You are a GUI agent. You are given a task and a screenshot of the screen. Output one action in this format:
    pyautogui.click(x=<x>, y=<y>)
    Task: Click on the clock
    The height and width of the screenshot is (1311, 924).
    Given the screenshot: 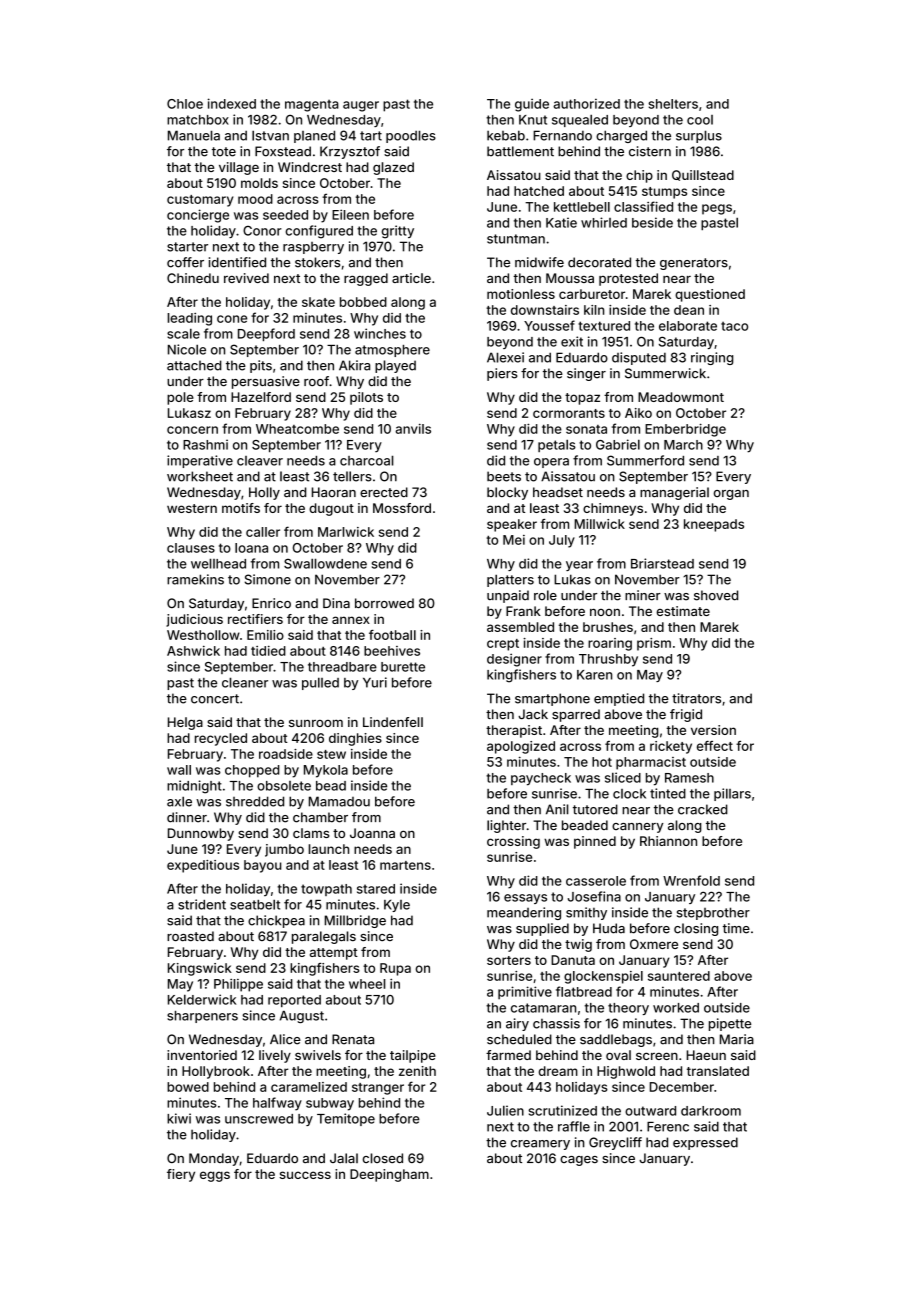 What is the action you would take?
    pyautogui.click(x=629, y=794)
